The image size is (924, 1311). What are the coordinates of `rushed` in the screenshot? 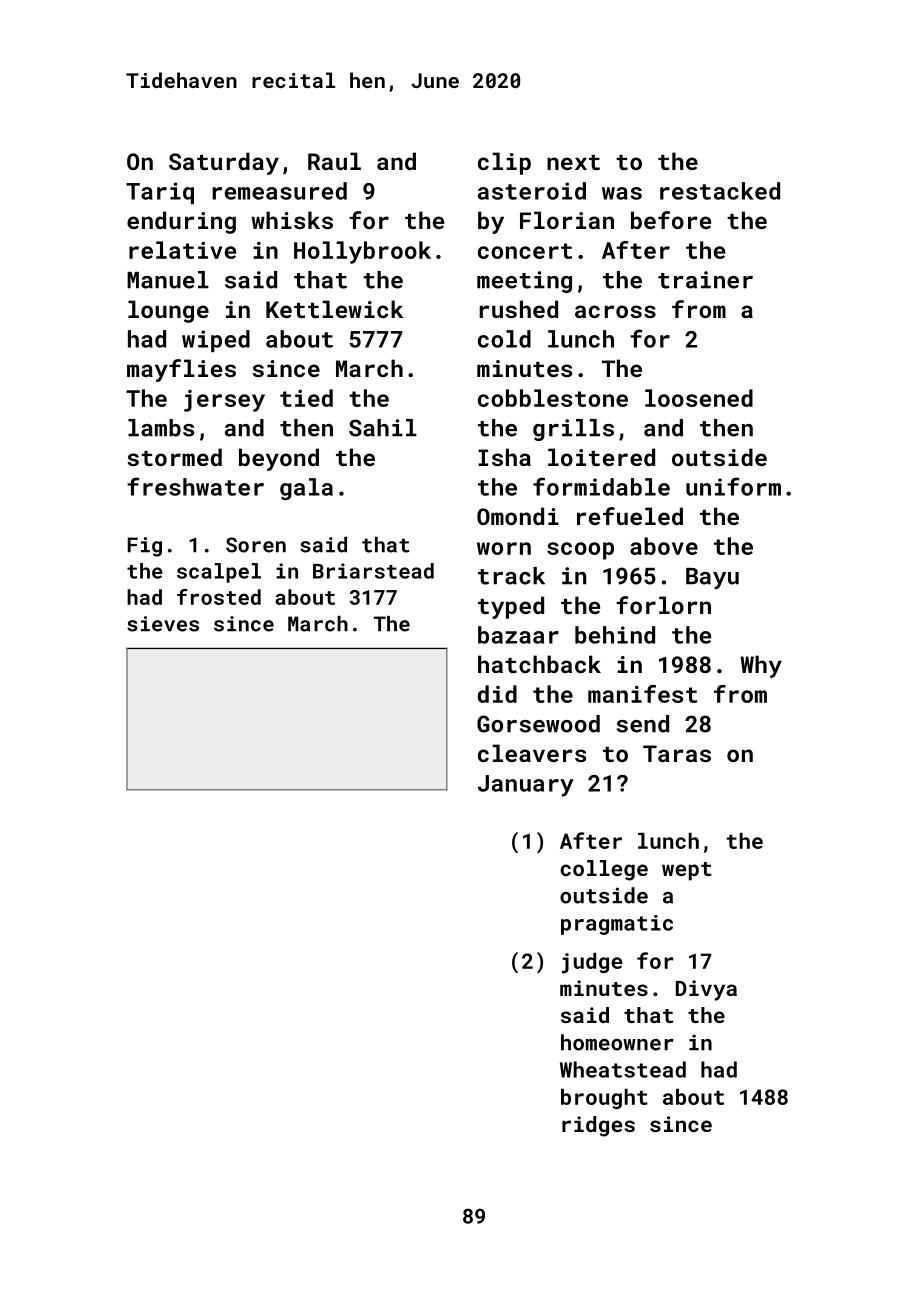 It's located at (518, 309).
